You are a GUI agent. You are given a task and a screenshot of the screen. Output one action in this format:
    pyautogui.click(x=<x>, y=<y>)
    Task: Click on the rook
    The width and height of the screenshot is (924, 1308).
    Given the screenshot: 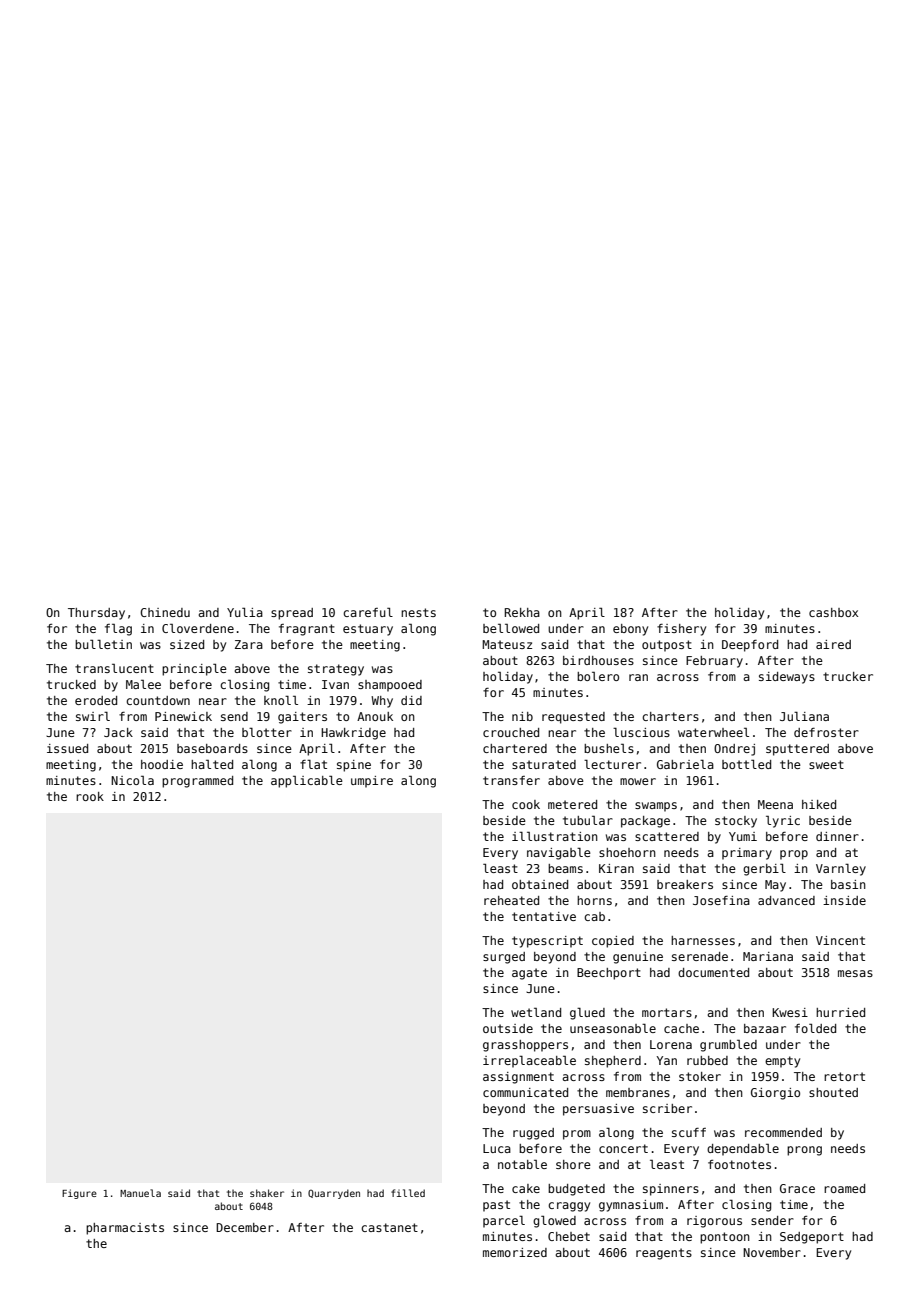 What is the action you would take?
    pyautogui.click(x=90, y=796)
